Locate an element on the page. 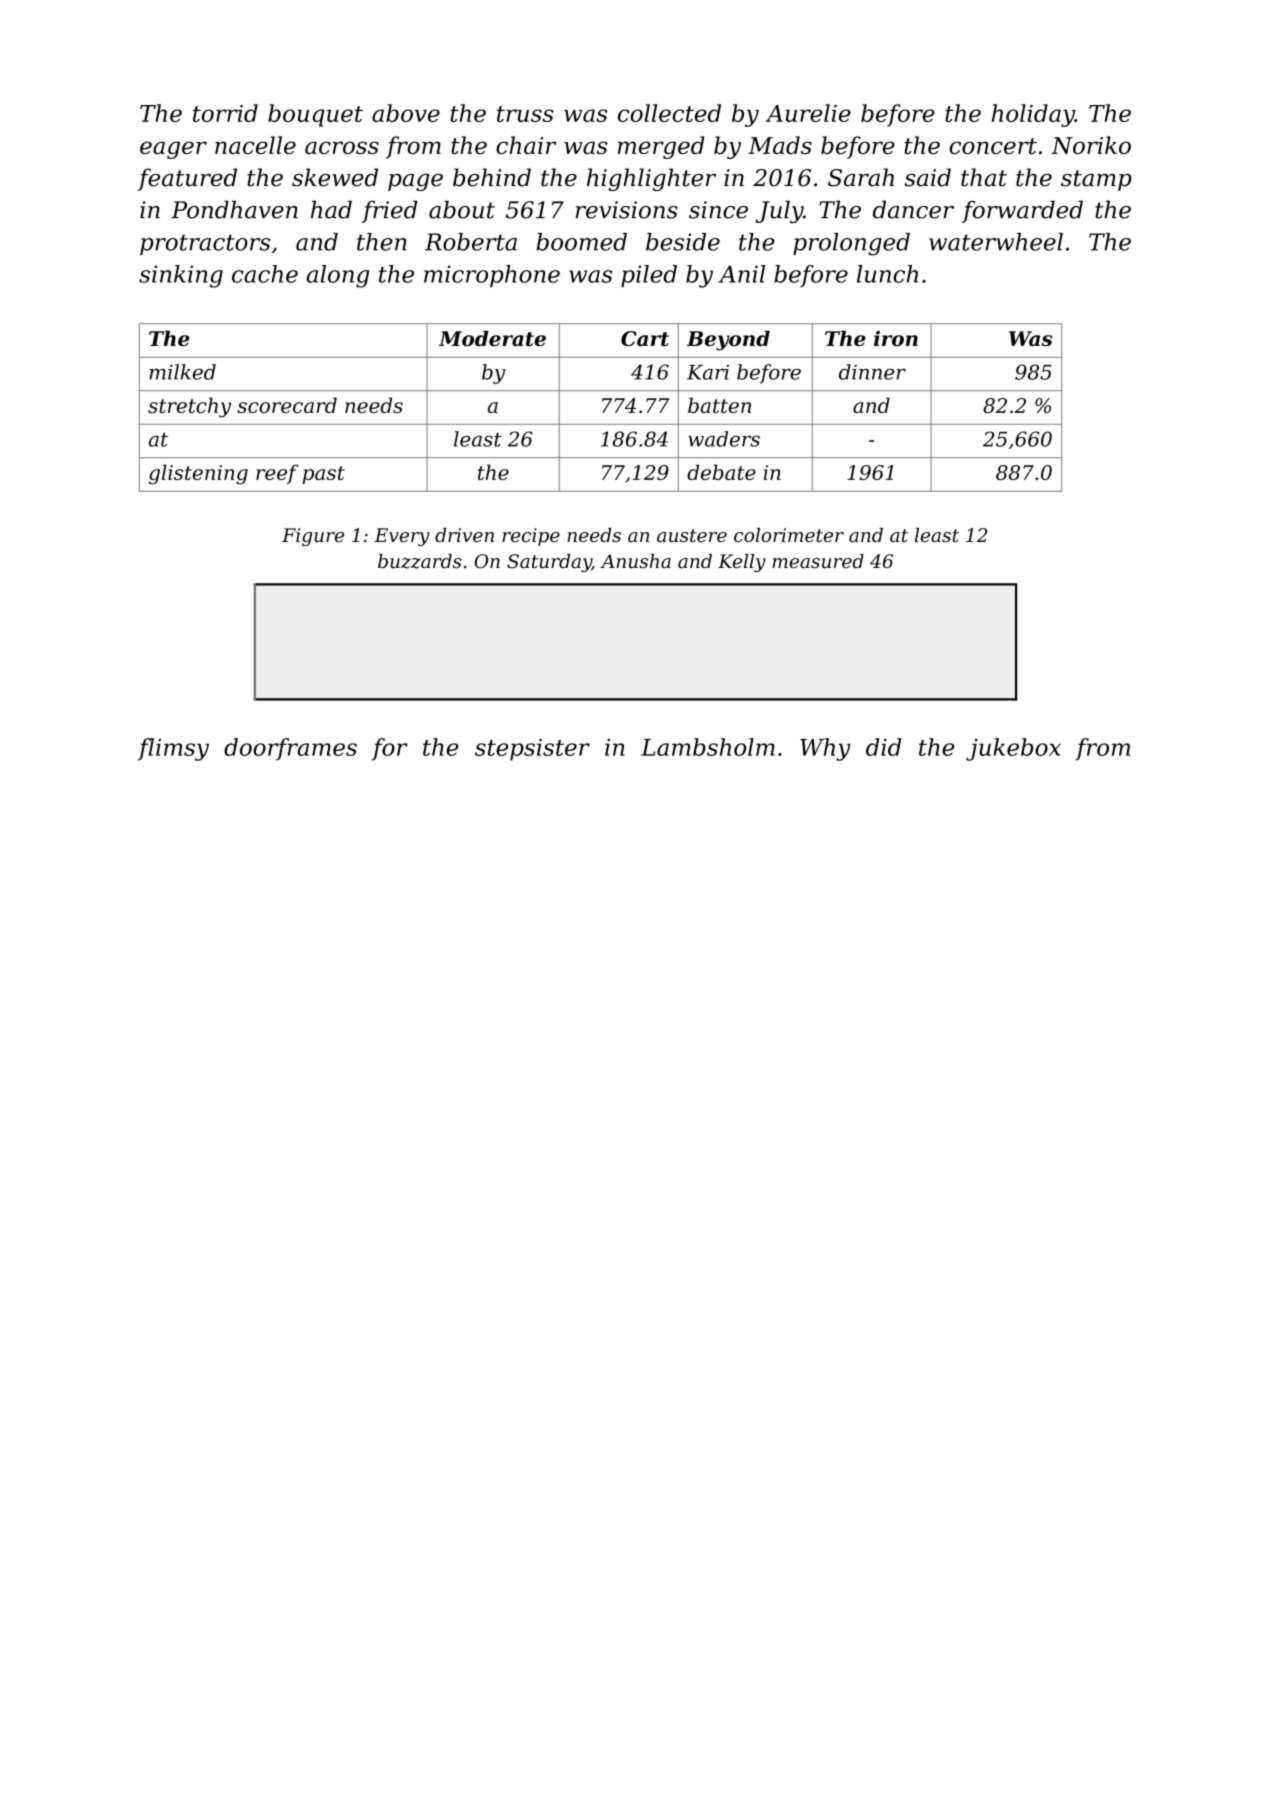  featured is located at coordinates (187, 179).
